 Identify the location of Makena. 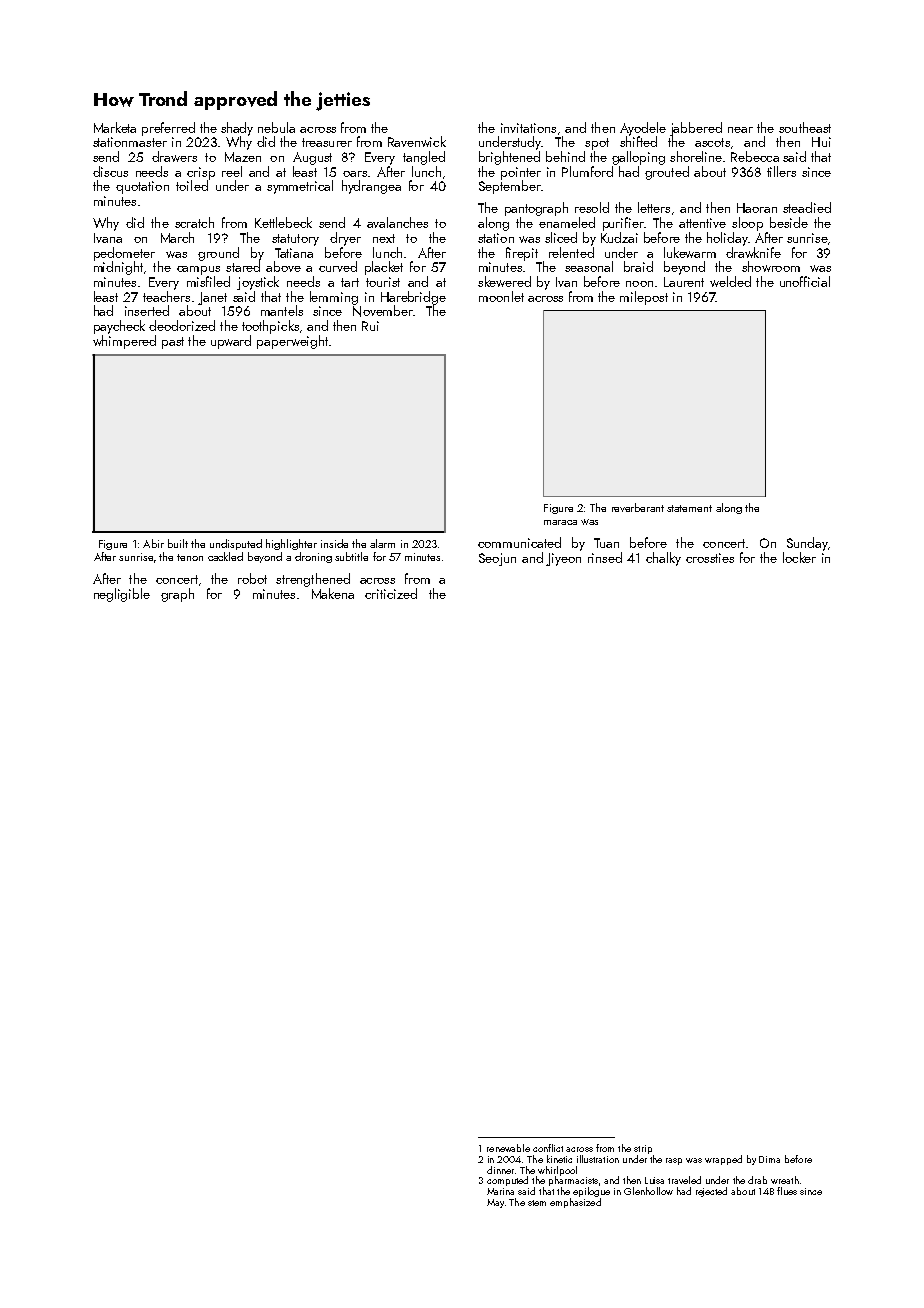
(333, 593).
